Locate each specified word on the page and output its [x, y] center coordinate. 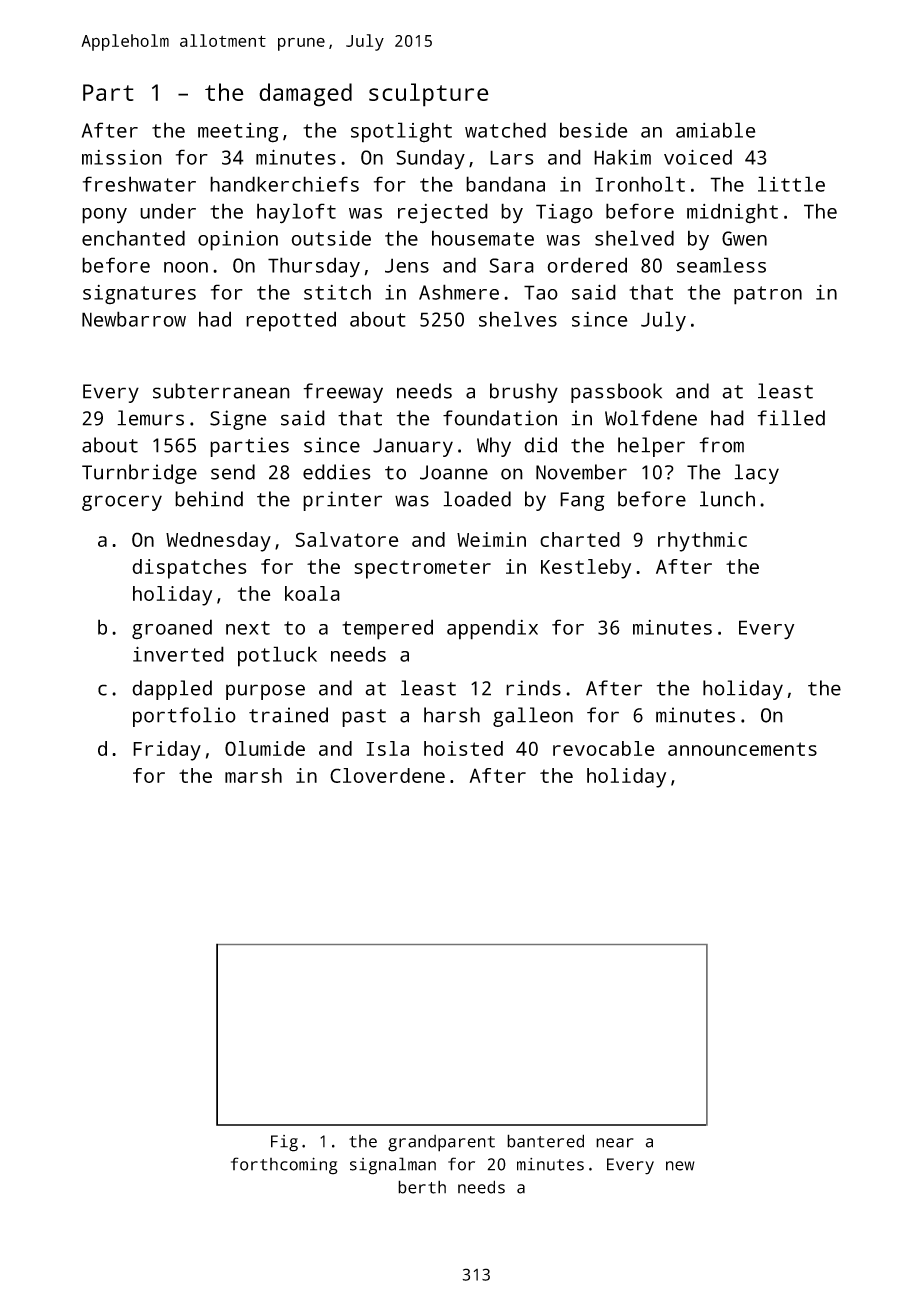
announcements [742, 749]
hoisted [463, 748]
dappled [172, 690]
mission [122, 157]
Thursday [314, 267]
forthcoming [284, 1166]
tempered [387, 629]
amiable [715, 130]
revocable [604, 748]
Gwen [744, 238]
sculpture [429, 95]
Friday [167, 751]
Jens [407, 265]
